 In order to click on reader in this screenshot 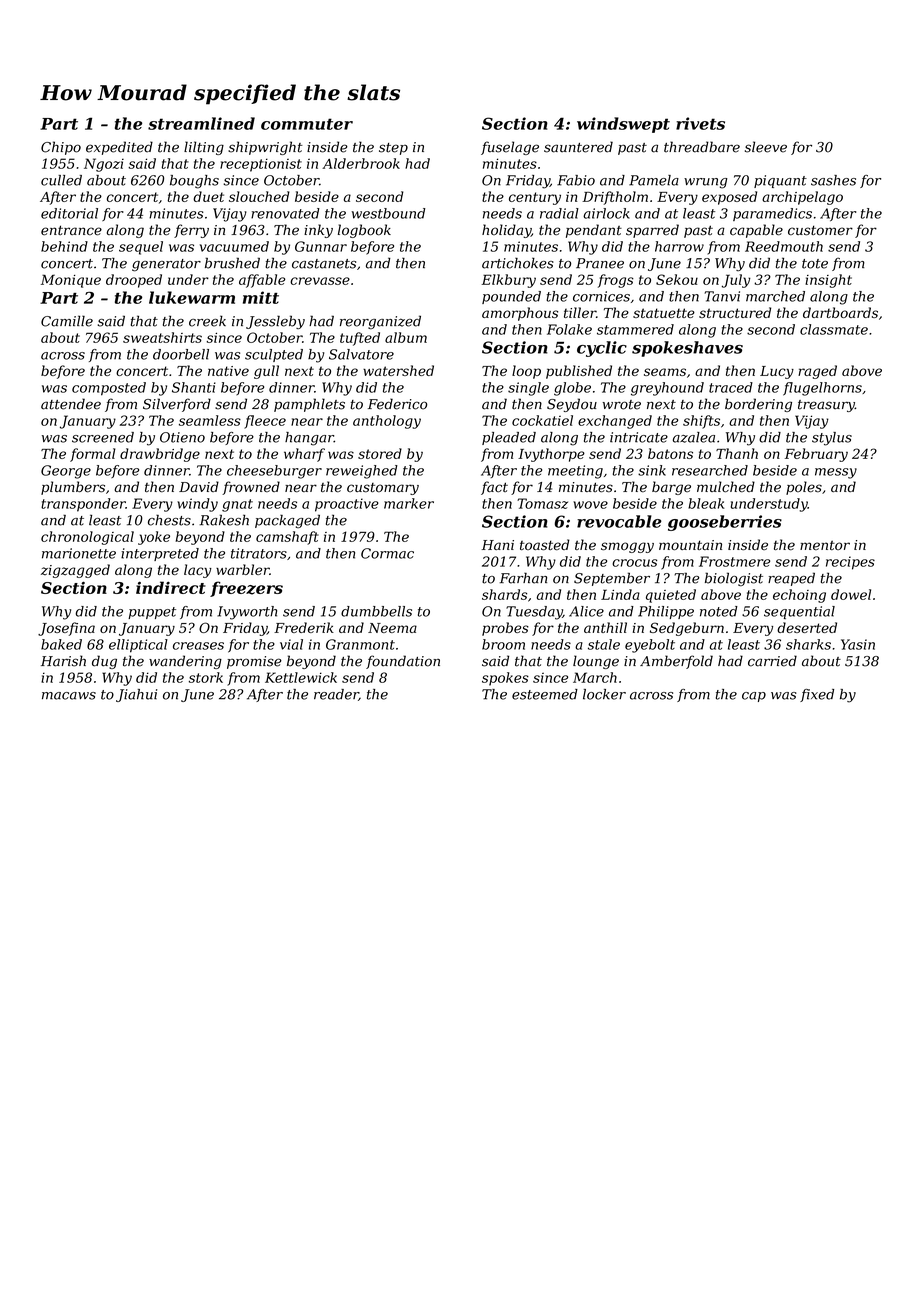, I will do `click(336, 695)`.
